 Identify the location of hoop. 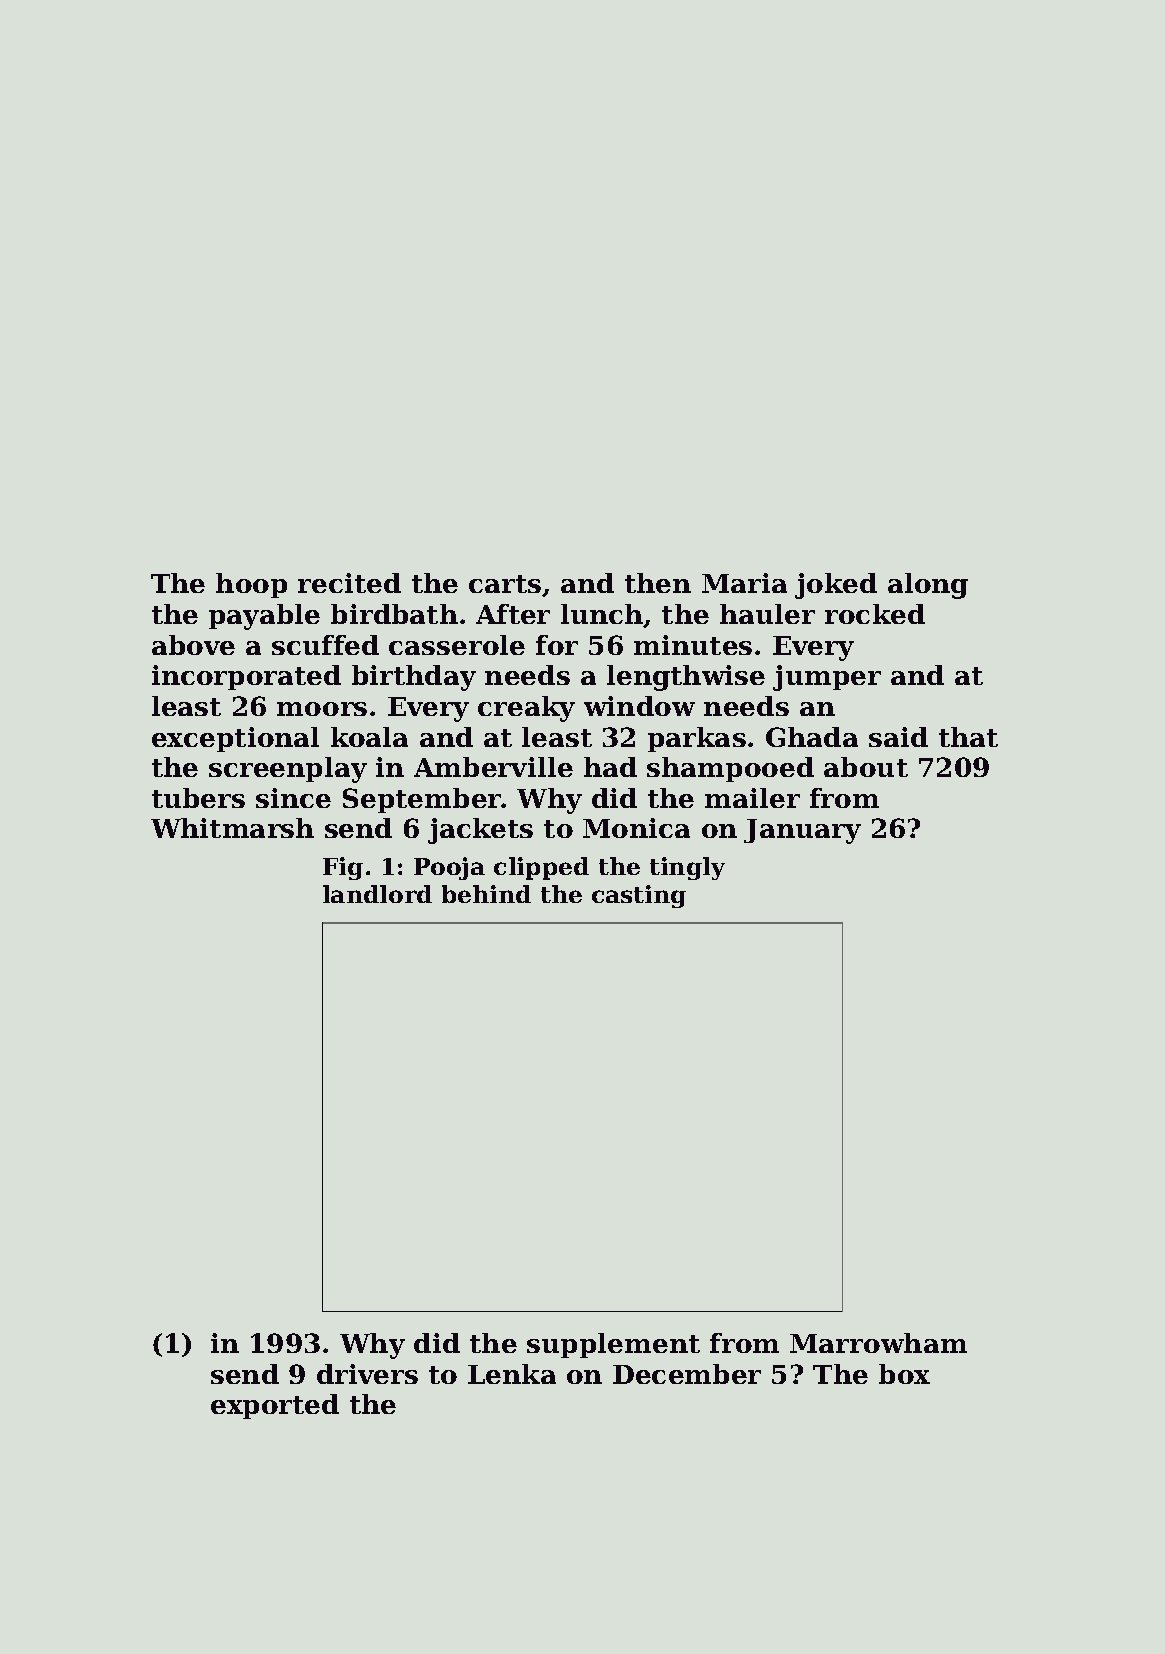
(251, 585).
